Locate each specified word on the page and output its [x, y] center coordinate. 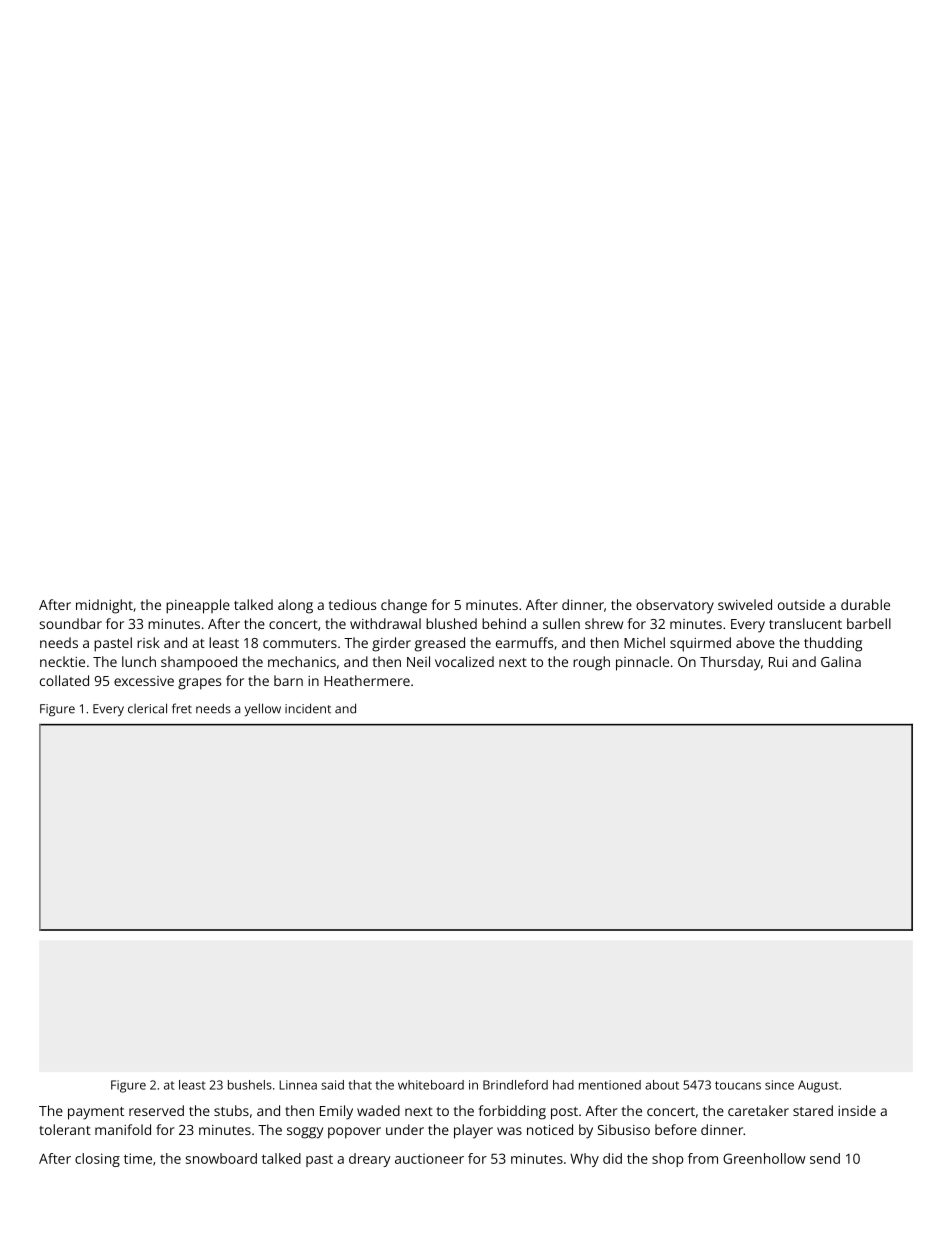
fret [182, 708]
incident [308, 708]
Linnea [298, 1085]
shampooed [199, 663]
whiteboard [431, 1085]
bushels [250, 1085]
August [818, 1086]
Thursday [730, 663]
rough [591, 663]
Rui [778, 662]
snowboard [221, 1158]
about [662, 1085]
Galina [841, 661]
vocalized [464, 661]
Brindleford [515, 1085]
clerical [147, 708]
